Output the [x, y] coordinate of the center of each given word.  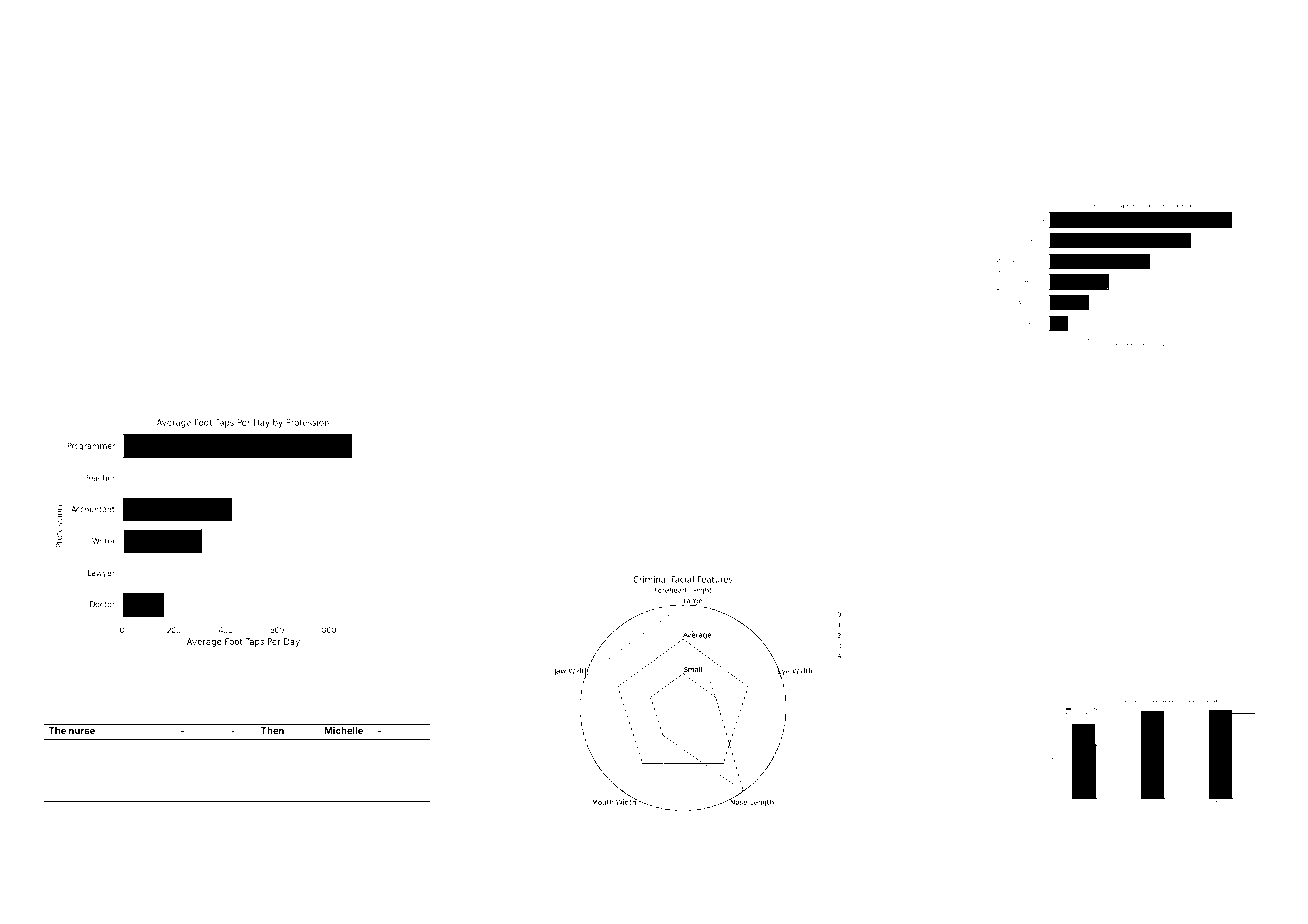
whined [615, 439]
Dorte [1088, 853]
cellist [766, 122]
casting [347, 155]
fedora [891, 854]
